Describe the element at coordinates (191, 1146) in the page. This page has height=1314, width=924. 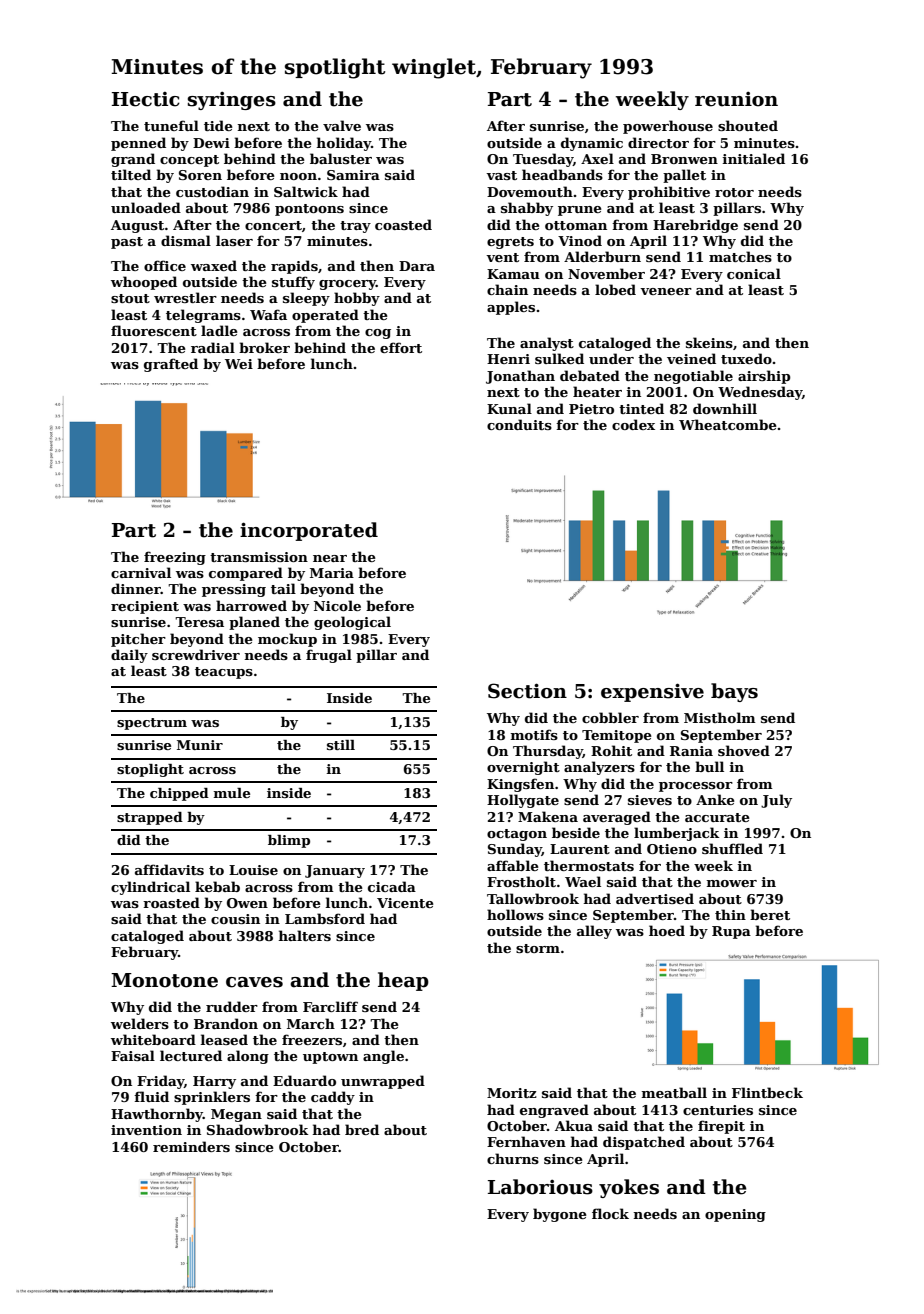
I see `reminders` at that location.
